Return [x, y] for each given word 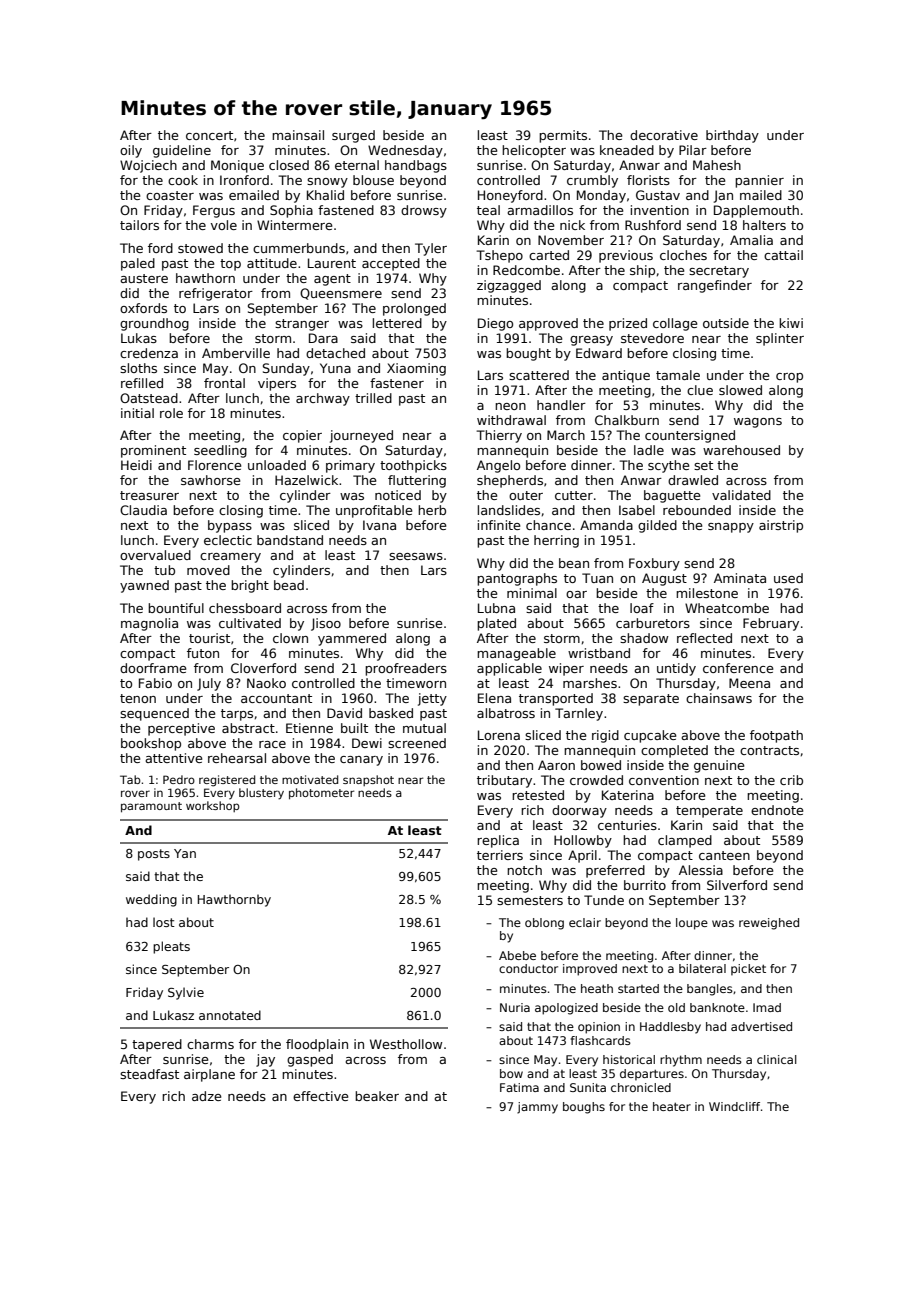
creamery [230, 558]
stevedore [652, 338]
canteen [724, 855]
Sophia [291, 211]
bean [574, 563]
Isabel [637, 510]
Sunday [286, 369]
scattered [539, 375]
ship [642, 271]
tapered [157, 1045]
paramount [151, 807]
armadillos [540, 210]
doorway [579, 811]
